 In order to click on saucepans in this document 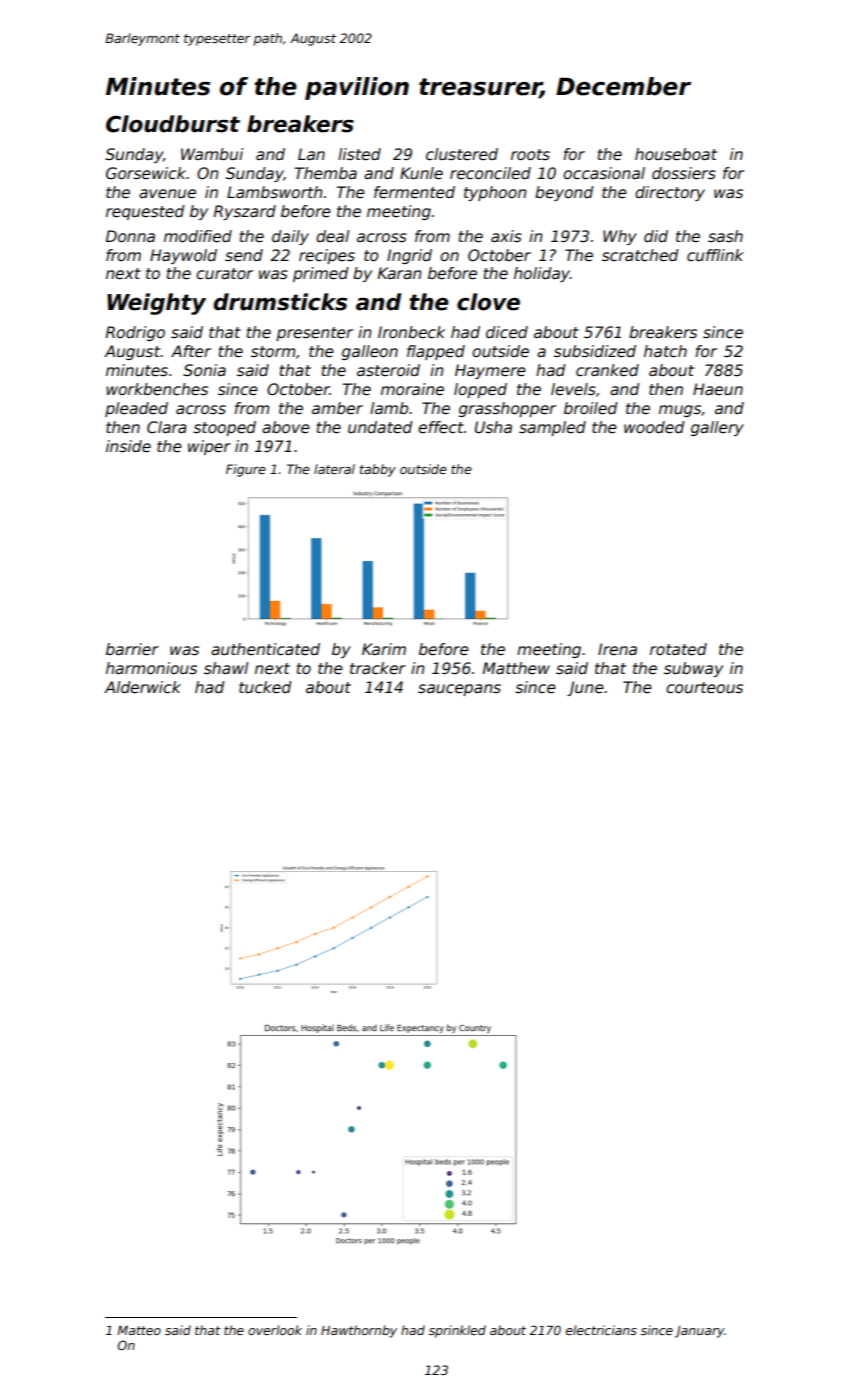, I will do `click(459, 690)`.
